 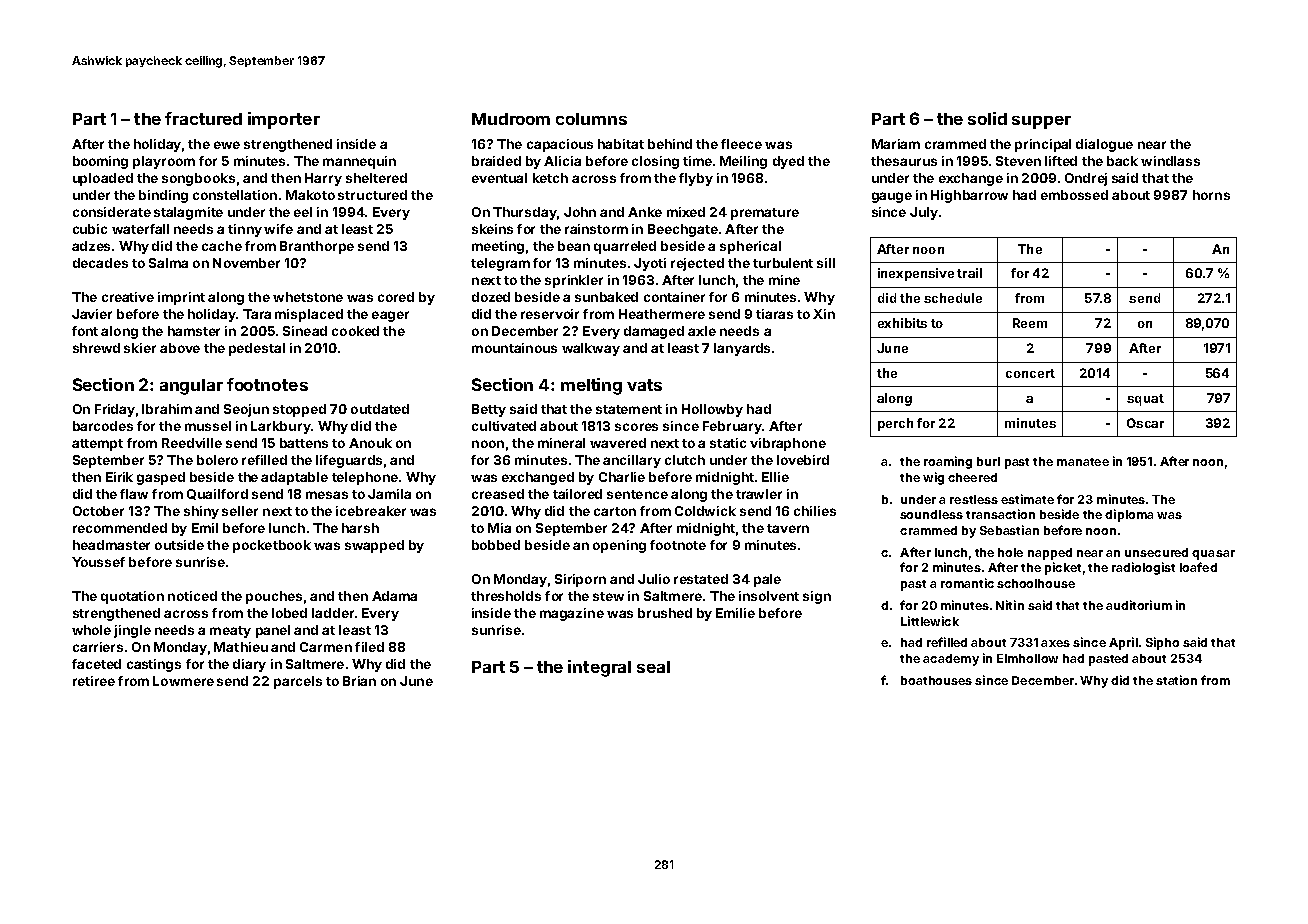 What do you see at coordinates (987, 118) in the screenshot?
I see `solid` at bounding box center [987, 118].
